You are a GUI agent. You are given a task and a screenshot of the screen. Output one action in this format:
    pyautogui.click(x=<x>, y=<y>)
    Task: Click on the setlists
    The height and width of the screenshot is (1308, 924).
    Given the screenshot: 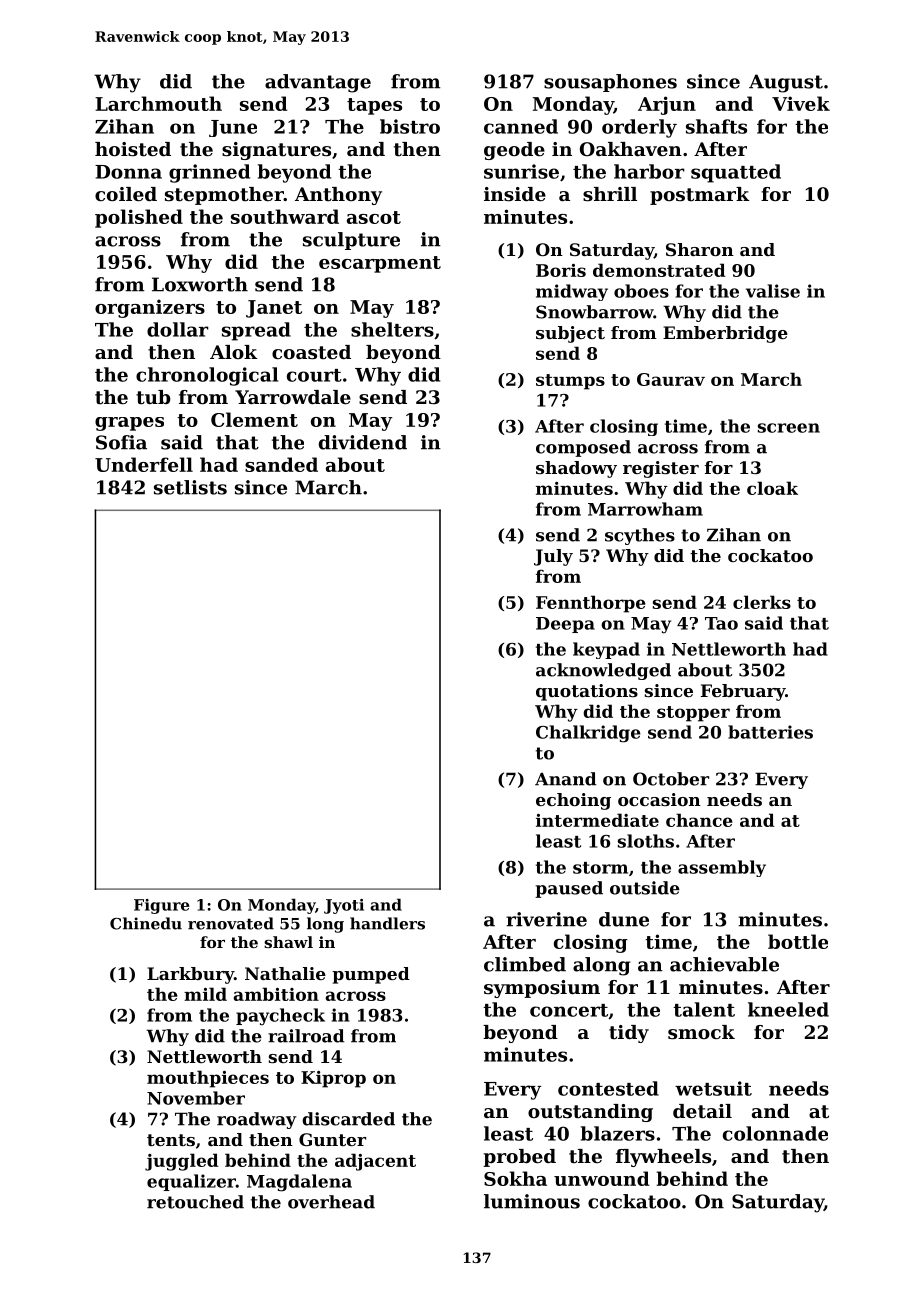 What is the action you would take?
    pyautogui.click(x=190, y=487)
